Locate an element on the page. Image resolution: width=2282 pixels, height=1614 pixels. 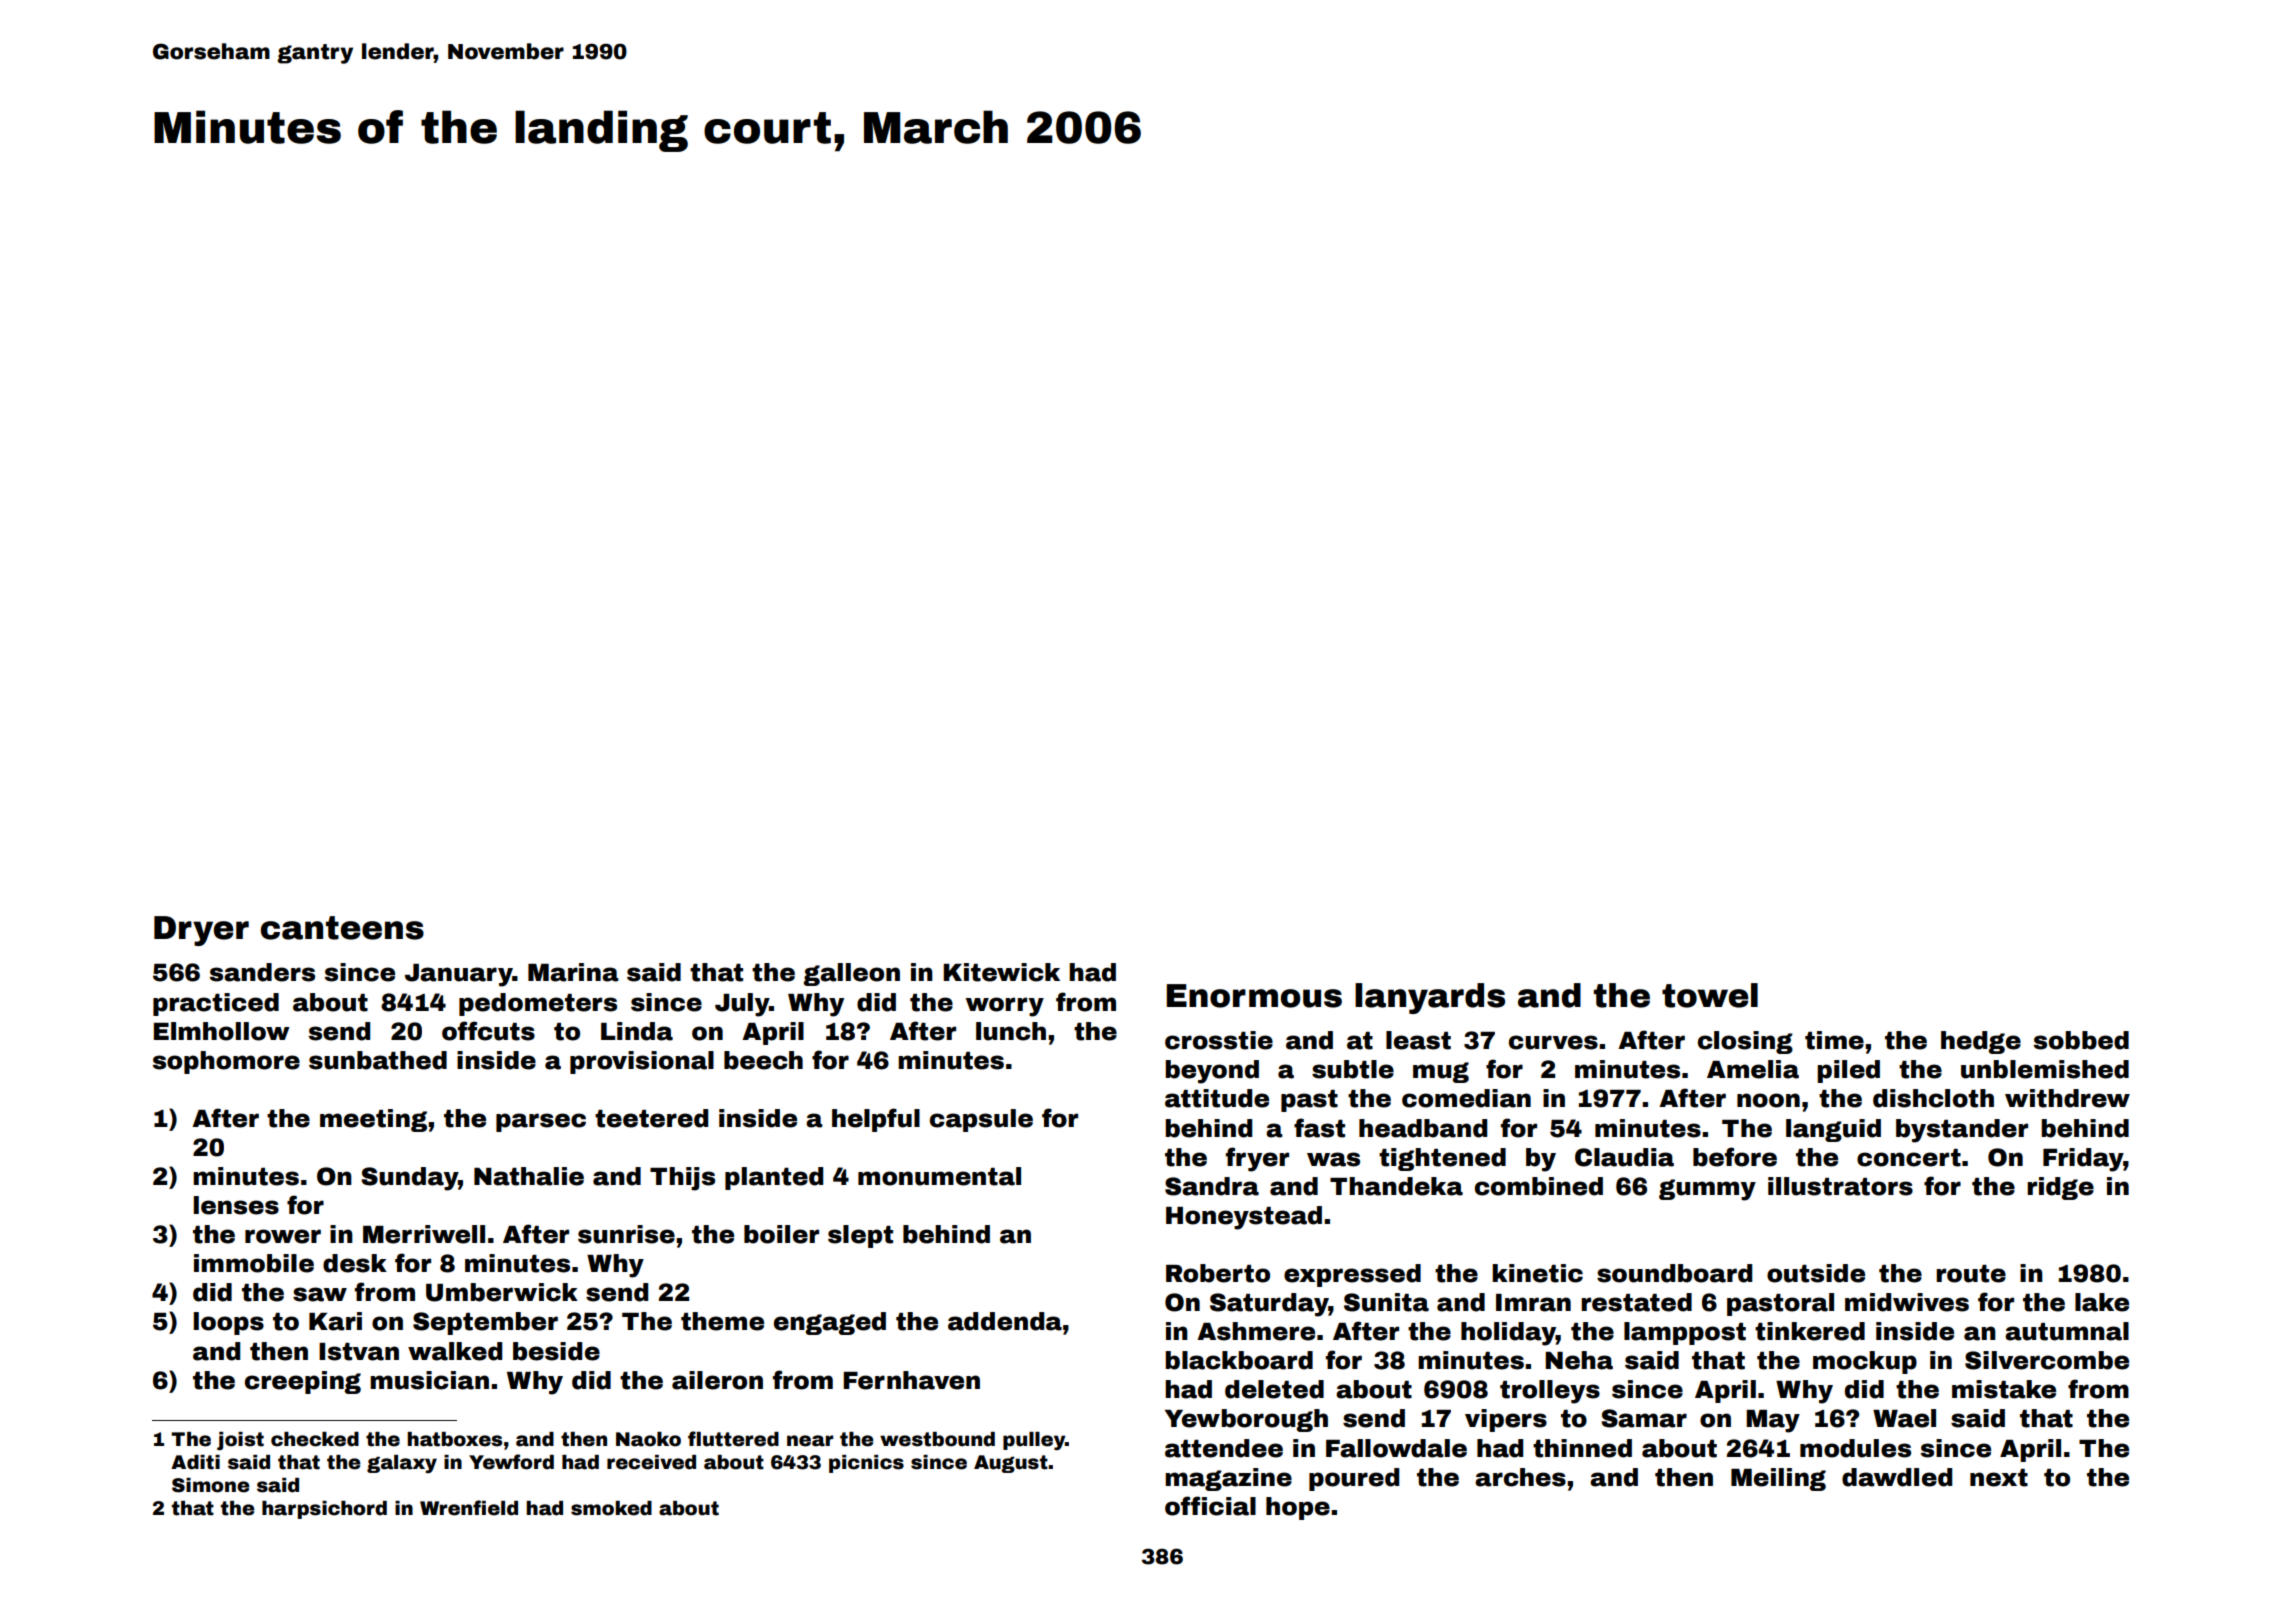
loops is located at coordinates (229, 1323).
